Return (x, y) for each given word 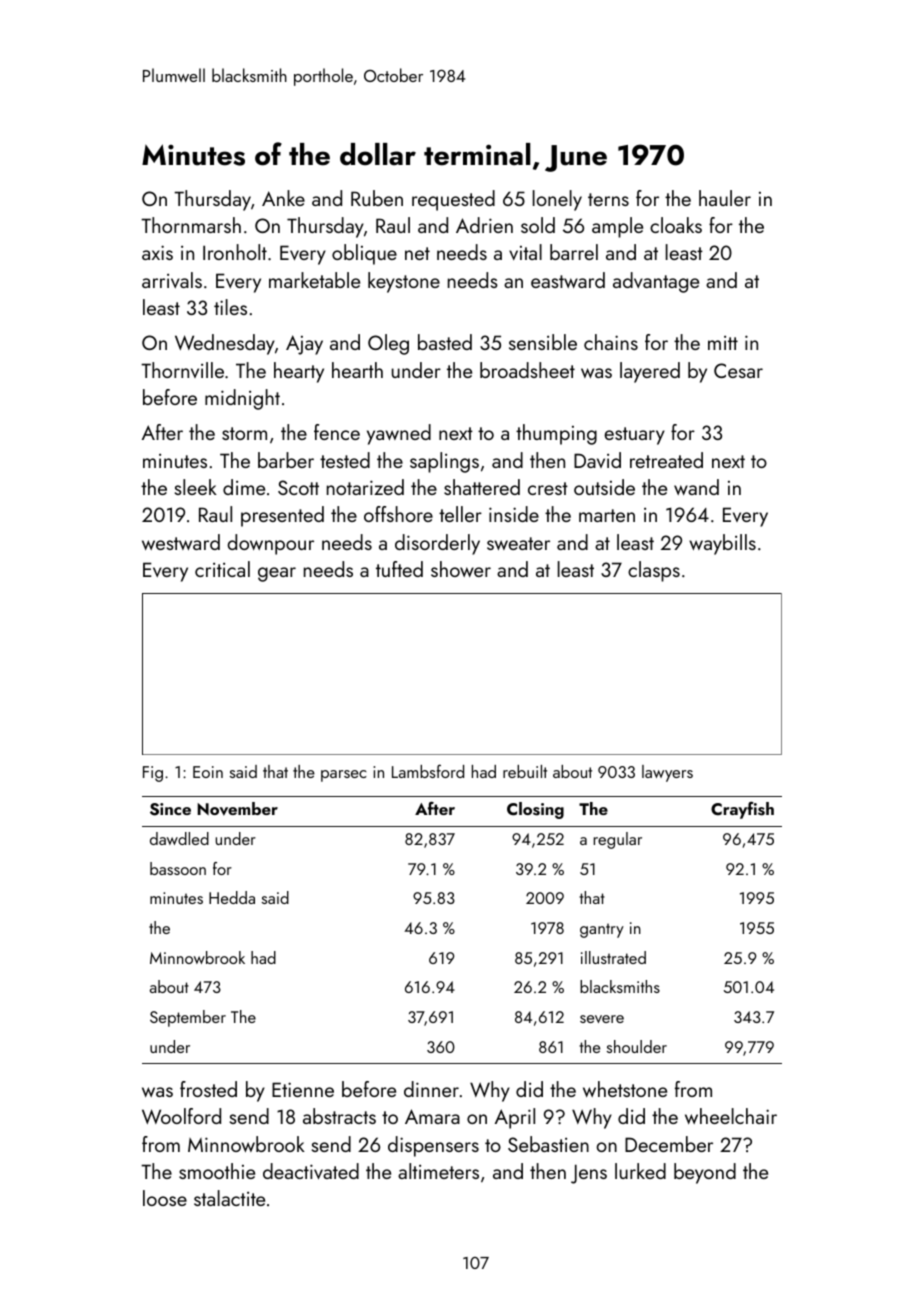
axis (157, 252)
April (515, 1118)
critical (222, 569)
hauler (725, 198)
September (188, 1018)
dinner (431, 1089)
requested (453, 200)
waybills (722, 544)
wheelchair (731, 1116)
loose (165, 1198)
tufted (399, 569)
